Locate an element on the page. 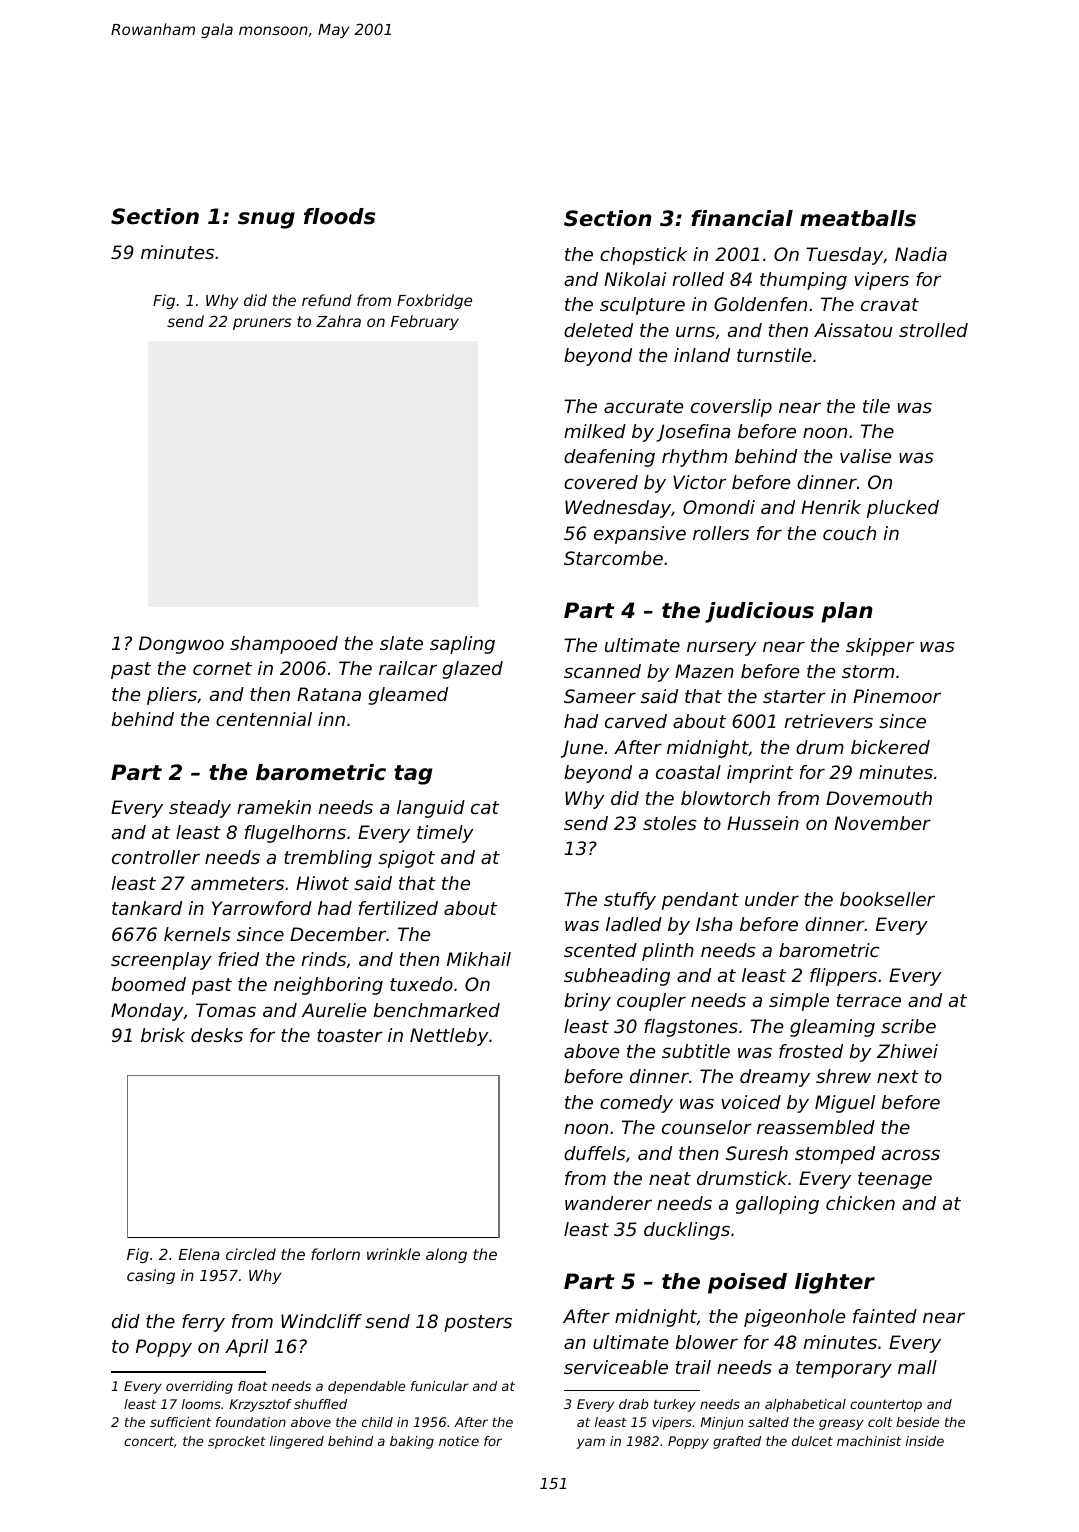  snug is located at coordinates (266, 220).
